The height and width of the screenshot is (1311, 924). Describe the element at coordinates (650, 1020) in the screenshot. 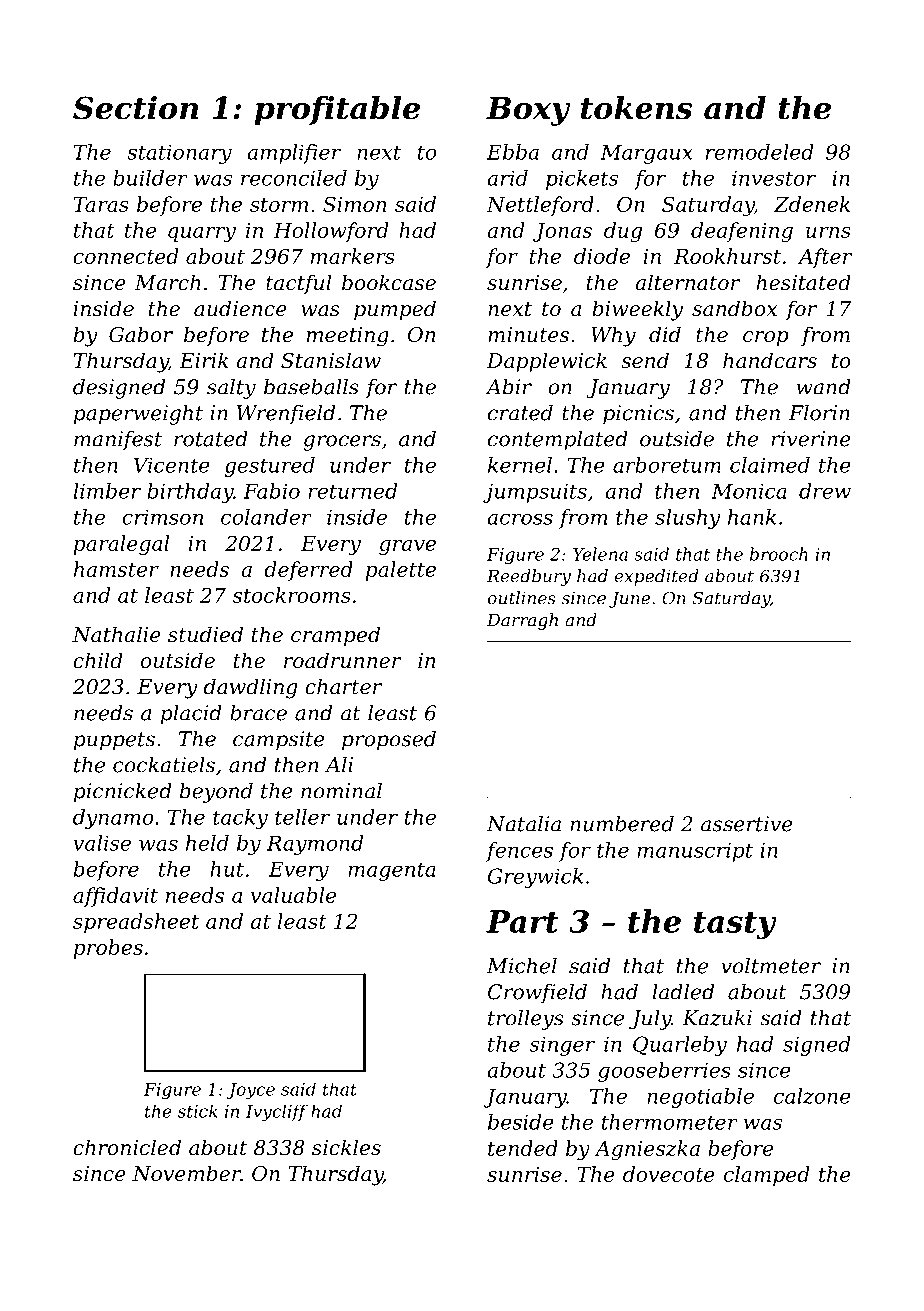

I see `July` at that location.
